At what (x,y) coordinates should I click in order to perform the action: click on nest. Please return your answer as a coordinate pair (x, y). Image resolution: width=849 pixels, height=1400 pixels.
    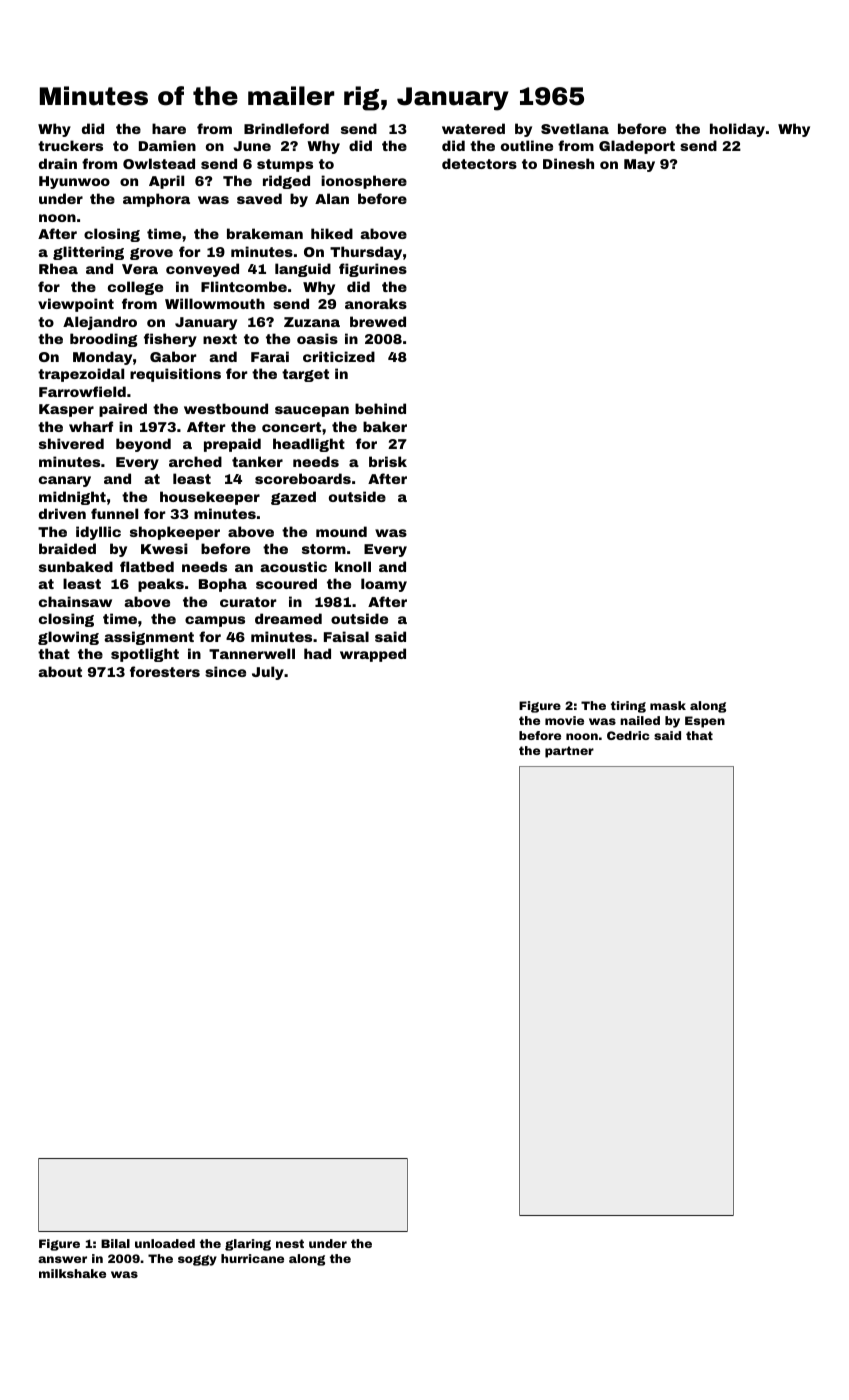
    Looking at the image, I should click on (290, 1243).
